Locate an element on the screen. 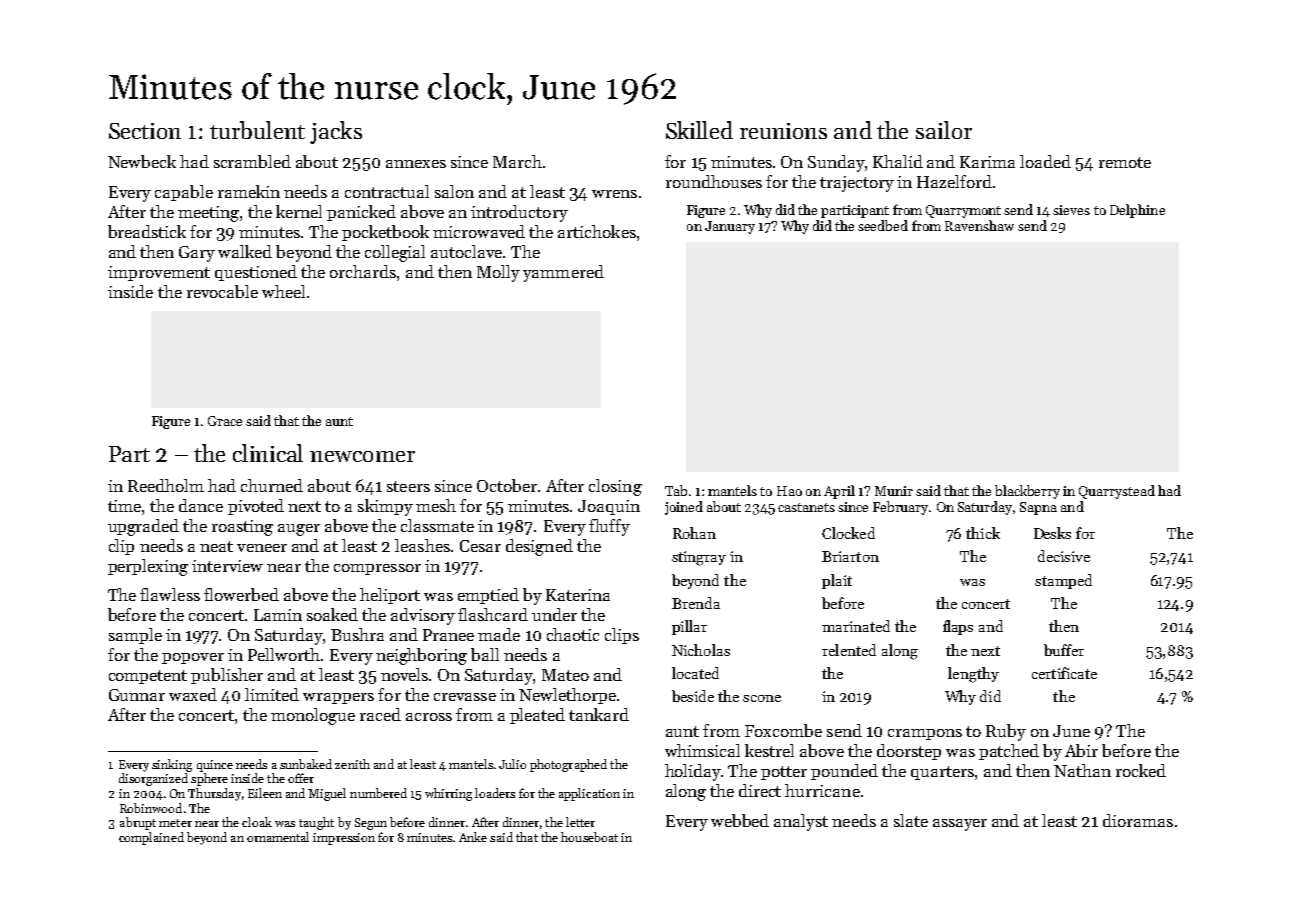 This screenshot has width=1308, height=924. scrambled is located at coordinates (252, 161).
